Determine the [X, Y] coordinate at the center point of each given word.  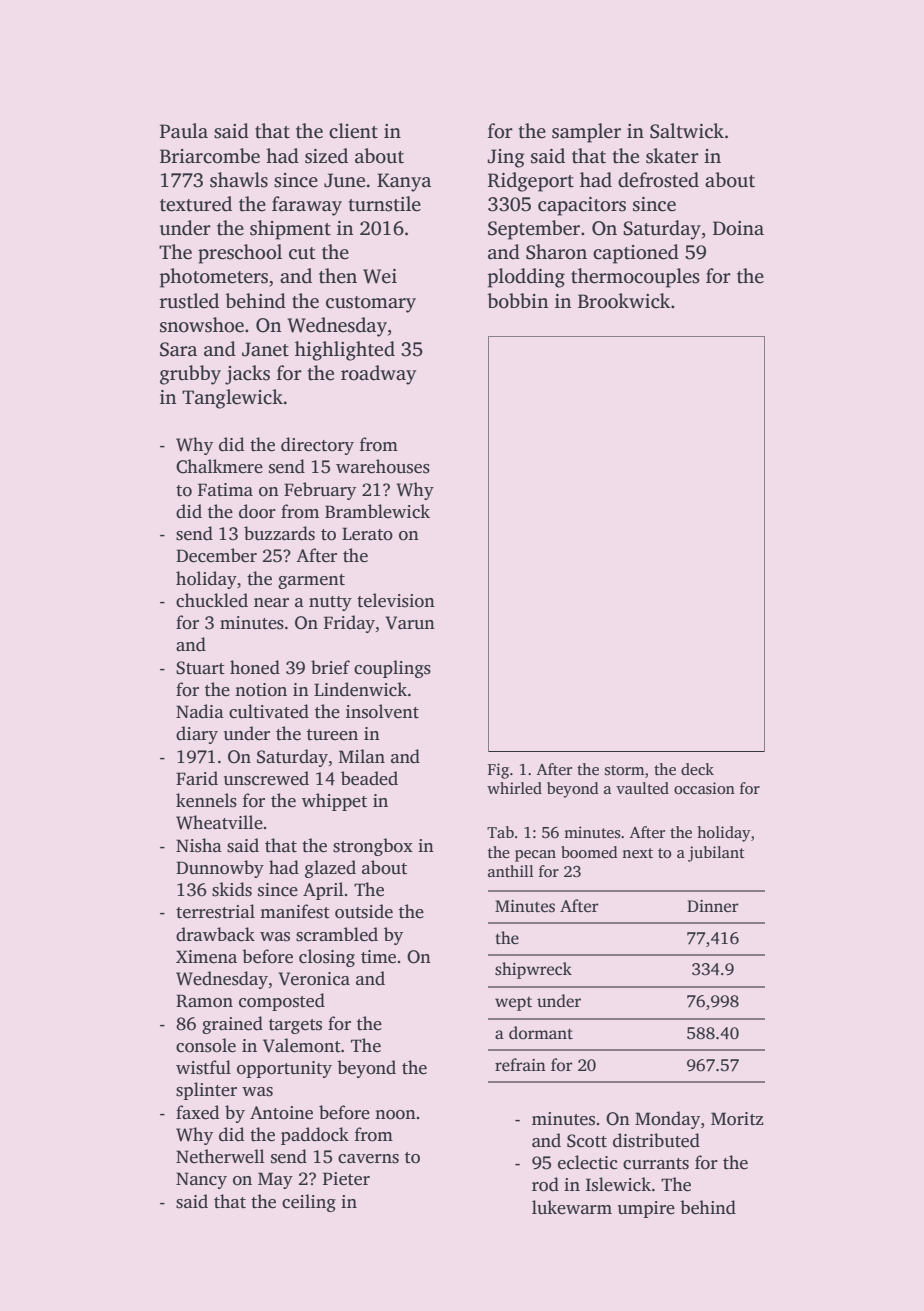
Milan [362, 756]
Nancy [201, 1180]
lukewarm [572, 1207]
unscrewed [266, 778]
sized [326, 156]
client [353, 131]
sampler [586, 133]
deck [697, 769]
